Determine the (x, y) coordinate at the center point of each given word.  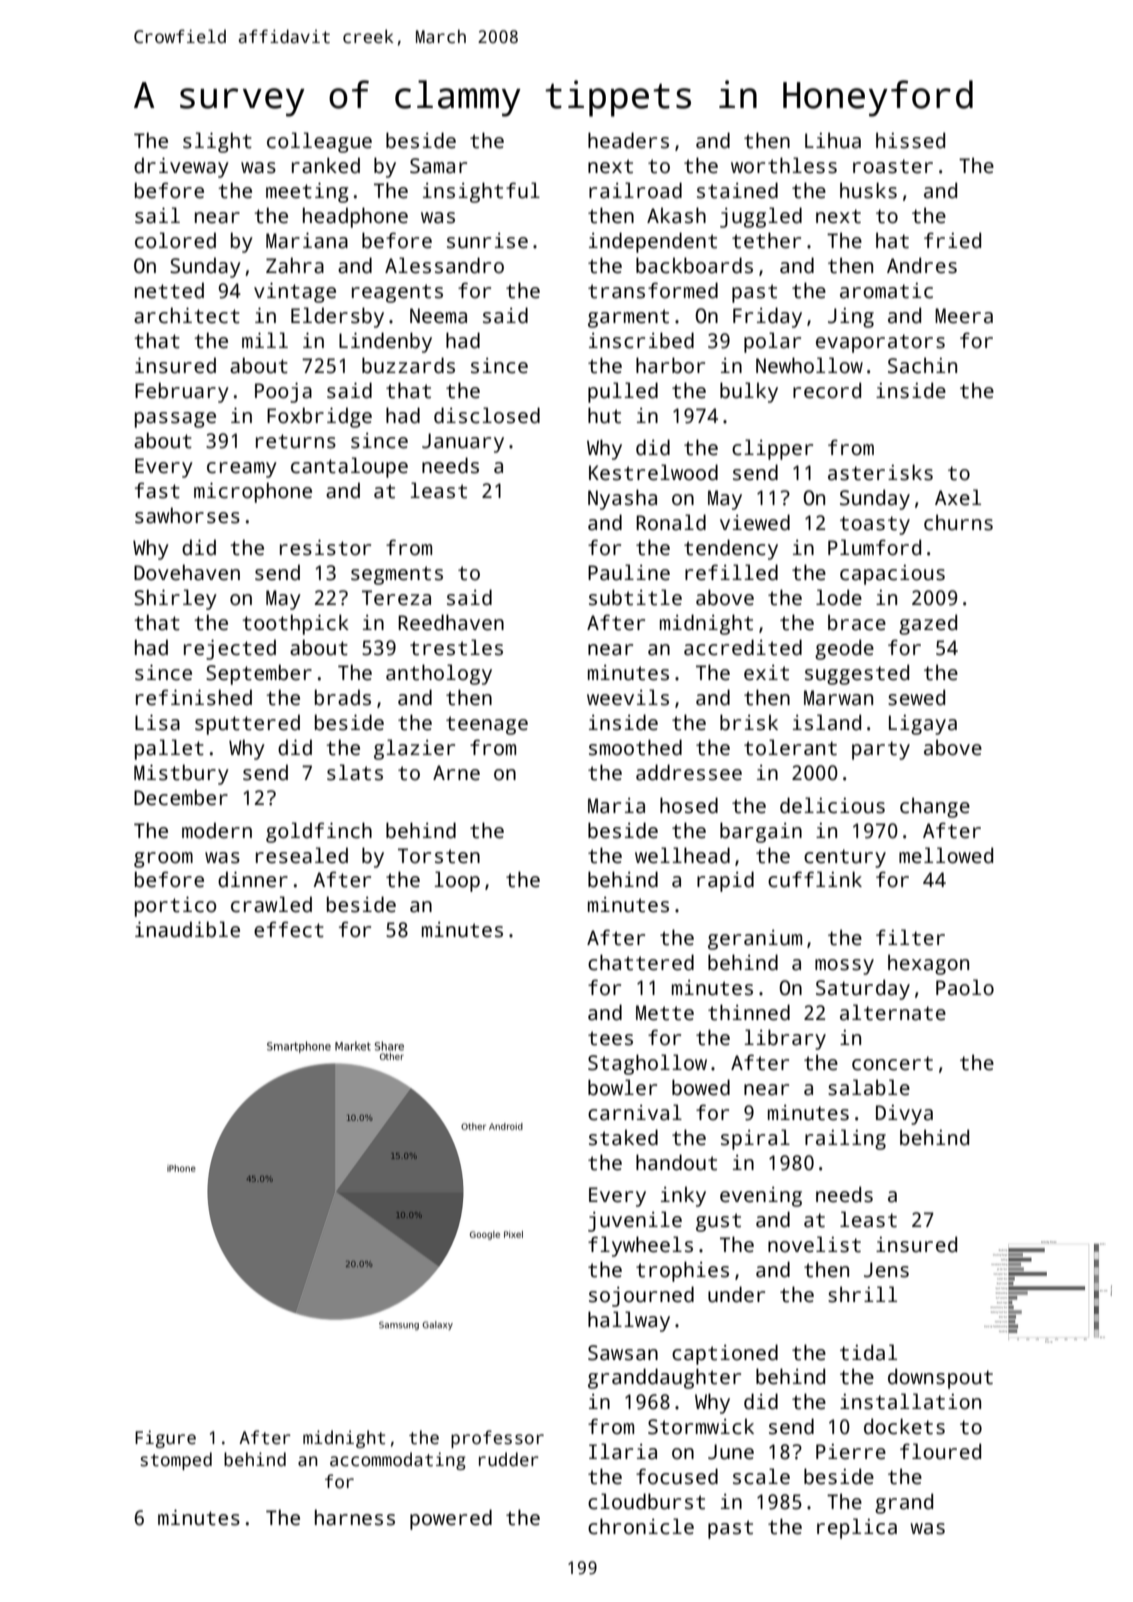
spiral (755, 1139)
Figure (165, 1439)
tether (766, 240)
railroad (635, 190)
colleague (319, 142)
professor (497, 1439)
